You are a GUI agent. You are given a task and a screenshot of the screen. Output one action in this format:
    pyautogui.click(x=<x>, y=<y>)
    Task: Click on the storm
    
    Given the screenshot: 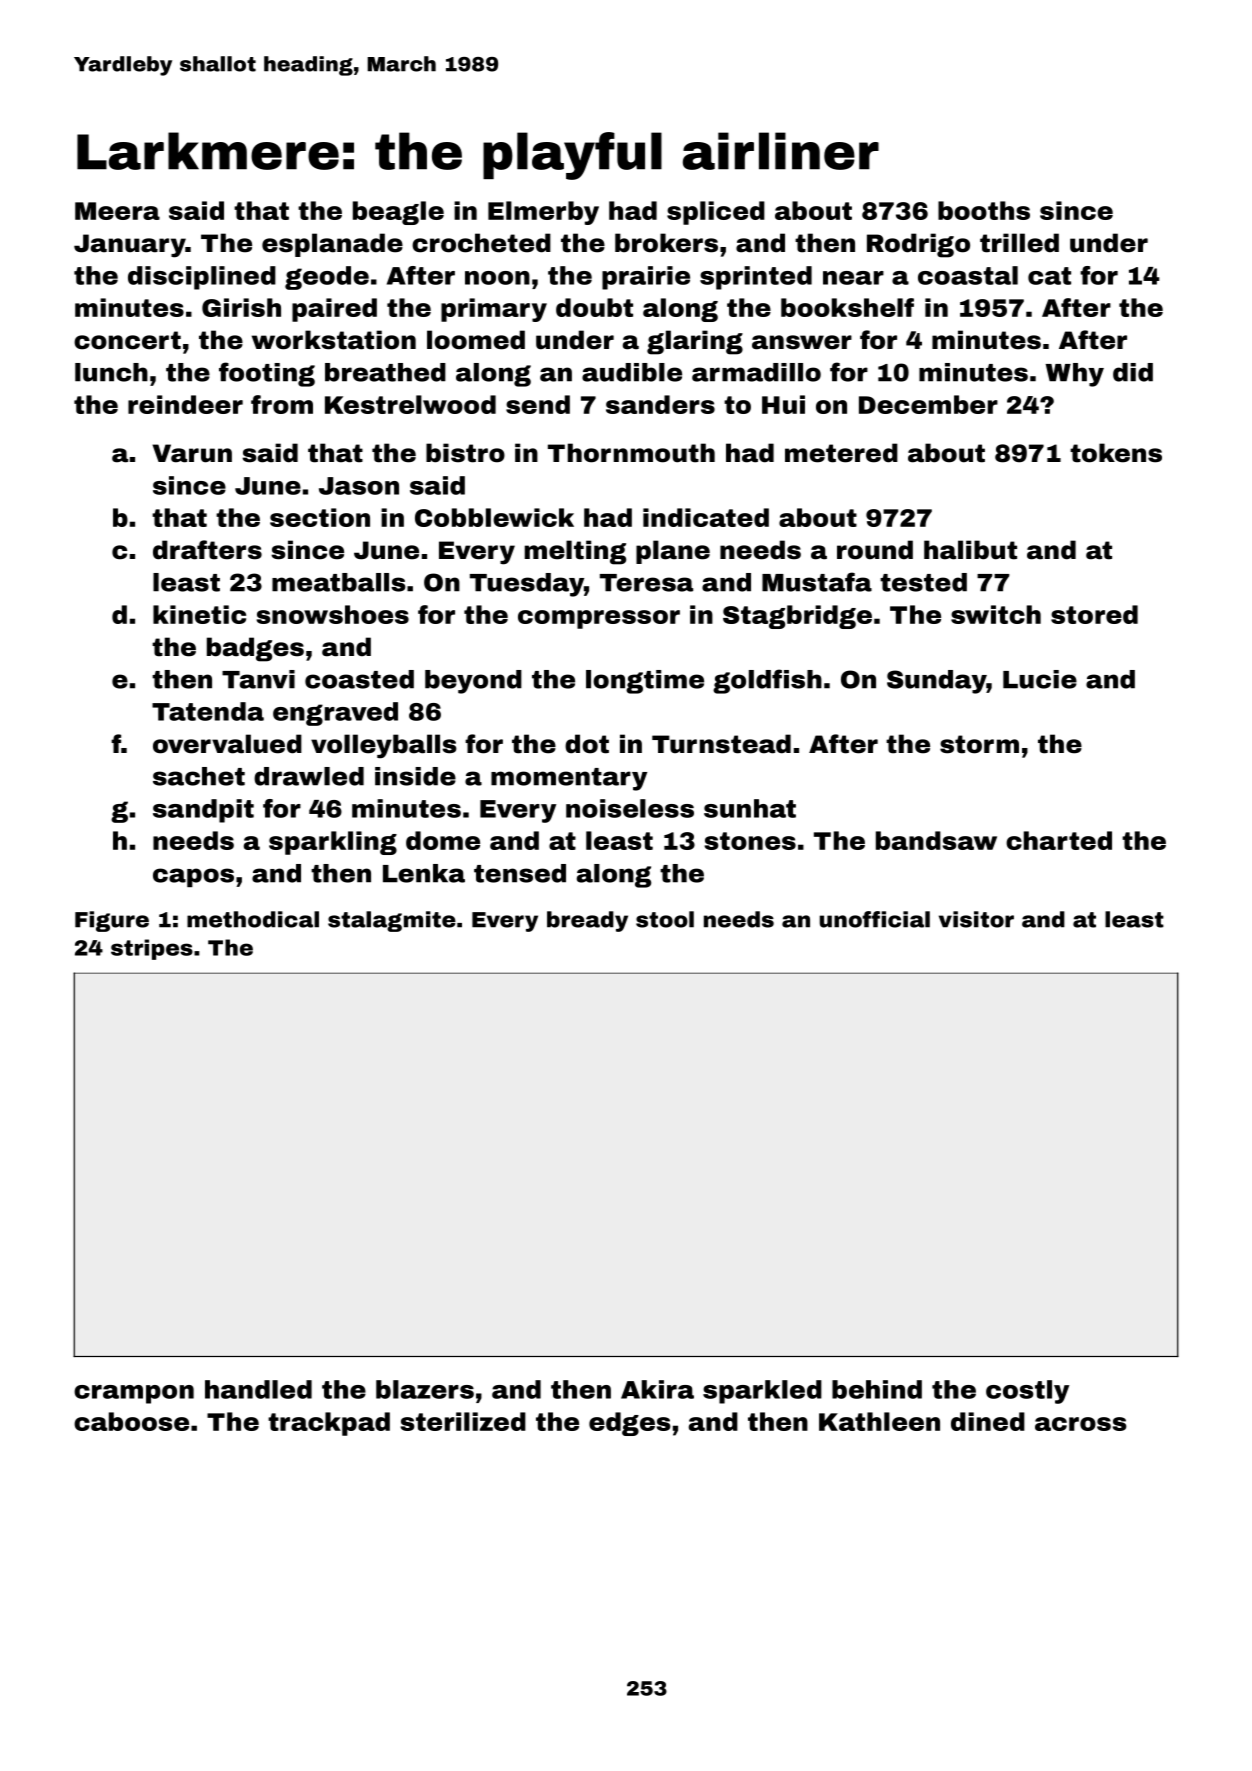 What is the action you would take?
    pyautogui.click(x=979, y=744)
